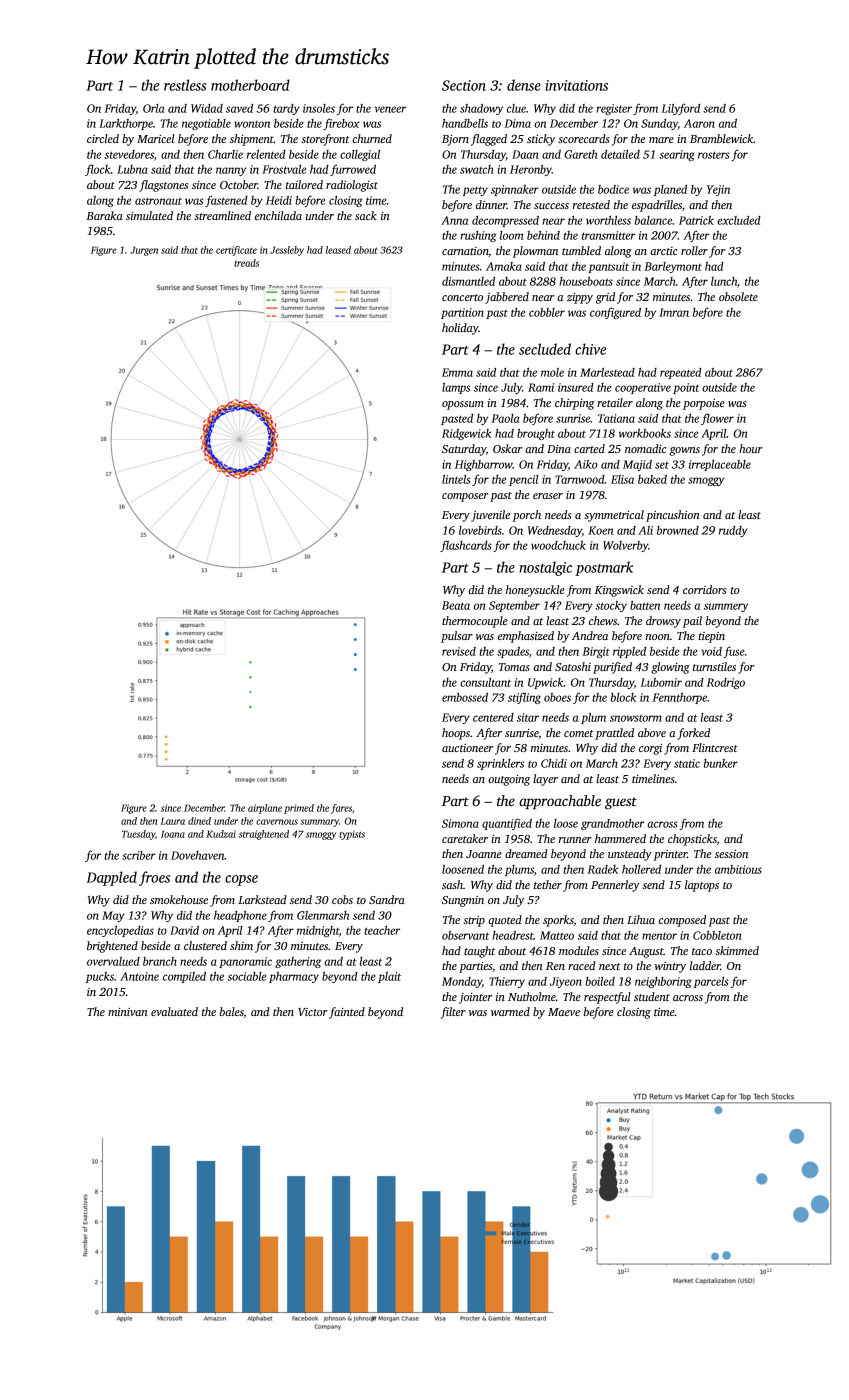  Describe the element at coordinates (528, 717) in the screenshot. I see `sitar` at that location.
